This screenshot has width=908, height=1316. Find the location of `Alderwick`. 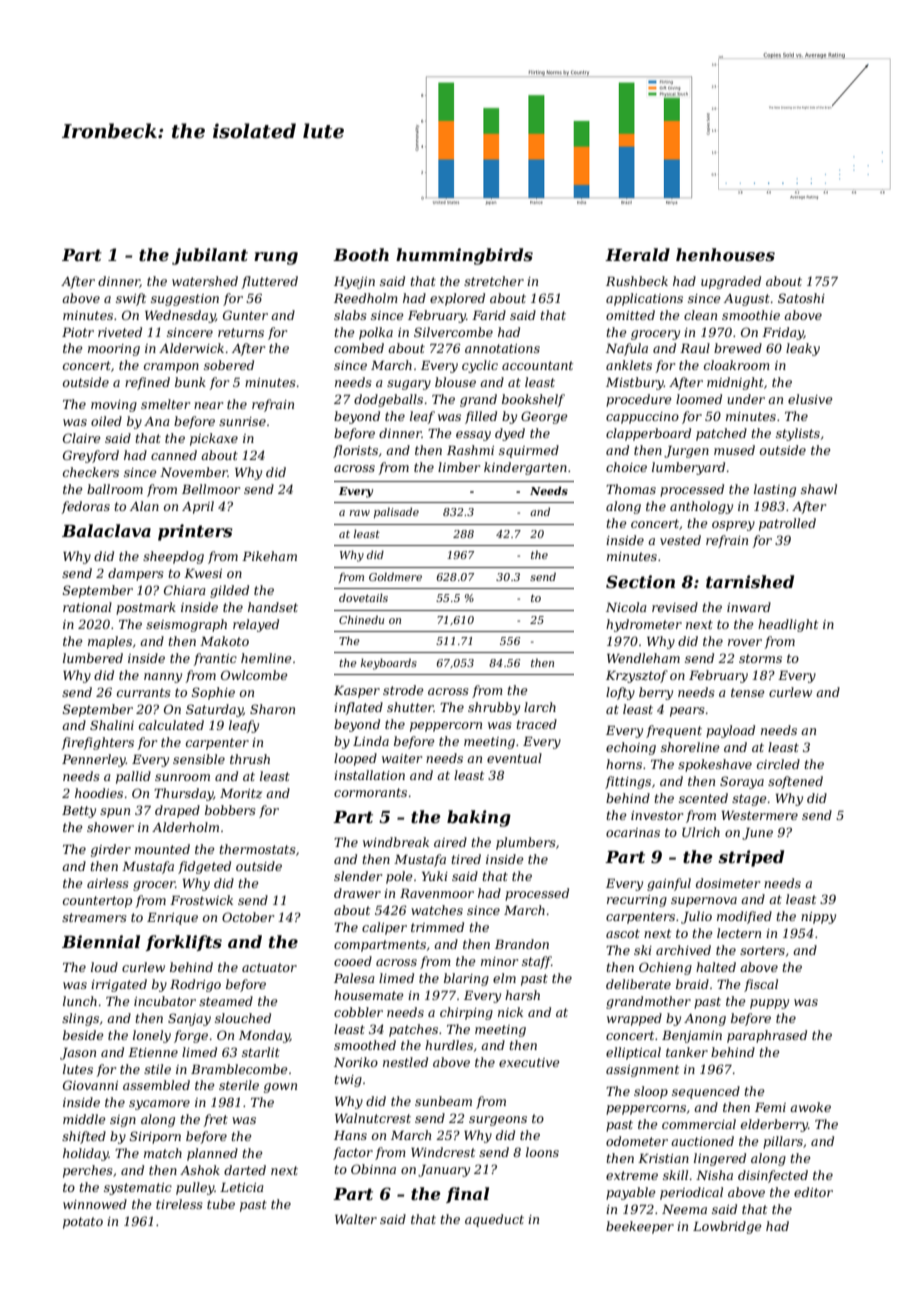

Alderwick is located at coordinates (191, 348).
